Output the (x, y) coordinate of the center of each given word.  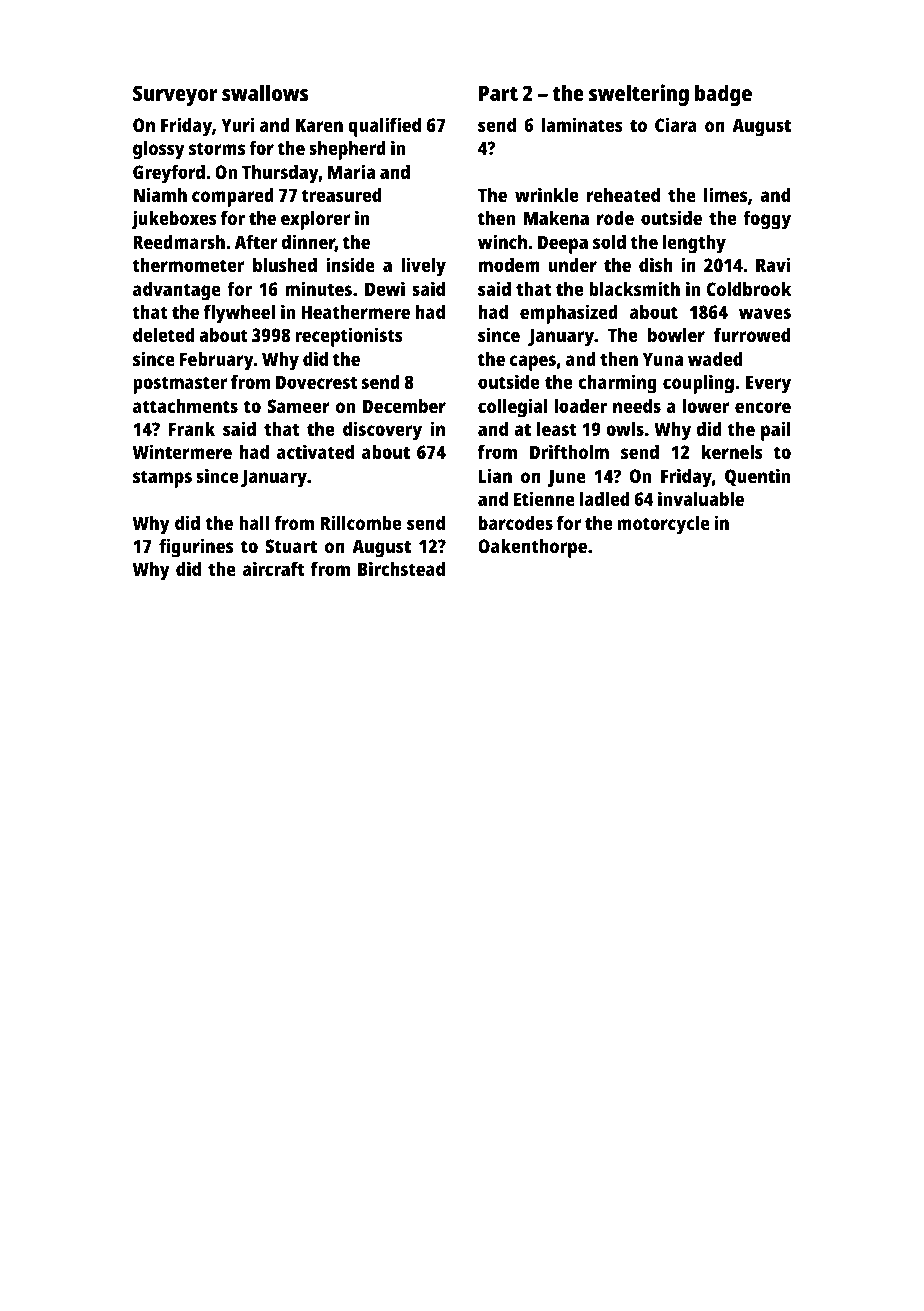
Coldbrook (749, 289)
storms (217, 148)
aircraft (273, 568)
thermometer (188, 265)
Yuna (663, 359)
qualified (384, 127)
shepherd (347, 150)
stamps (162, 479)
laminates (582, 124)
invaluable (701, 498)
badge (723, 95)
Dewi (385, 288)
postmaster (180, 385)
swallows (265, 93)
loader (580, 406)
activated (315, 451)
